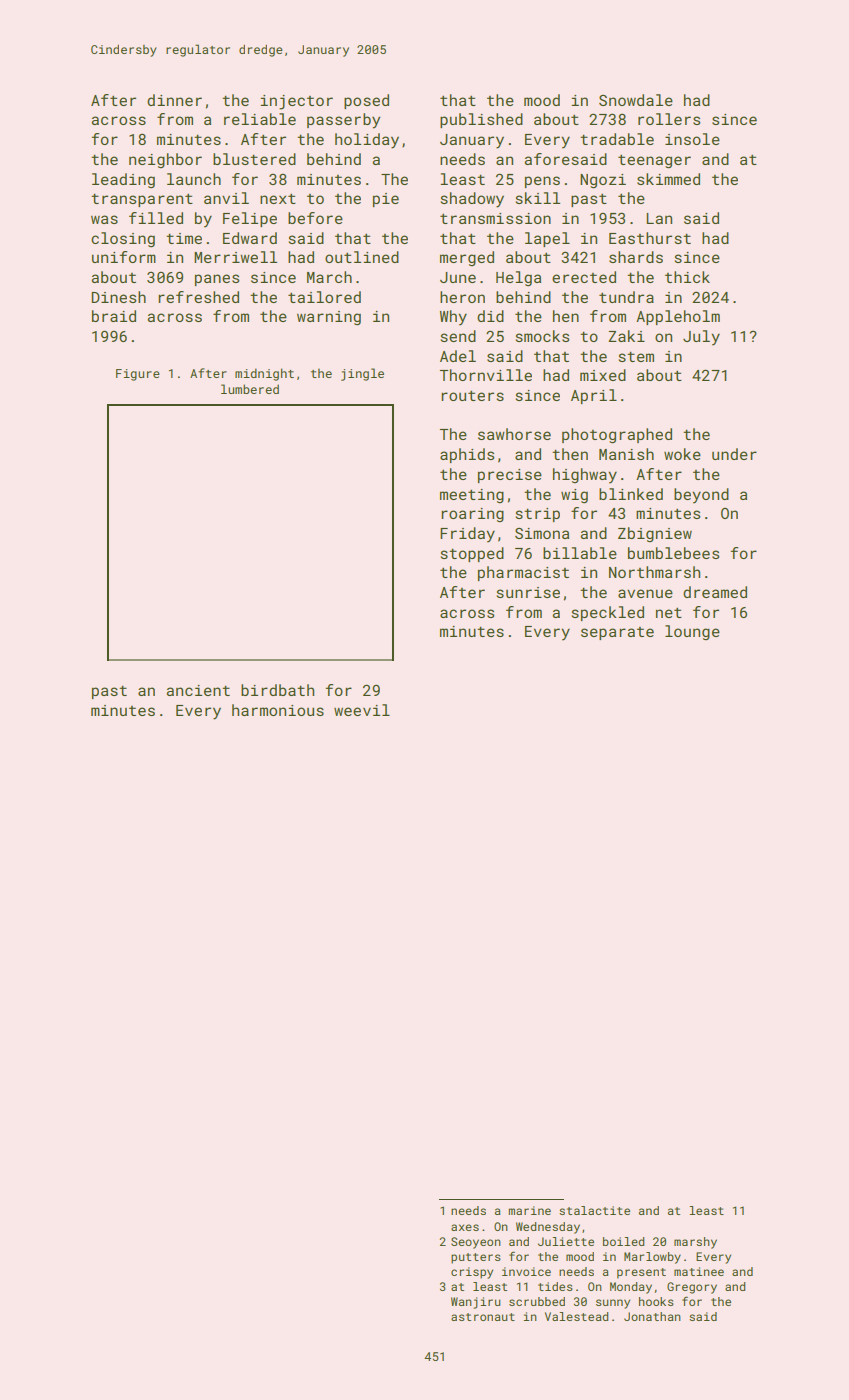 The image size is (849, 1400). Describe the element at coordinates (617, 633) in the image. I see `separate` at that location.
